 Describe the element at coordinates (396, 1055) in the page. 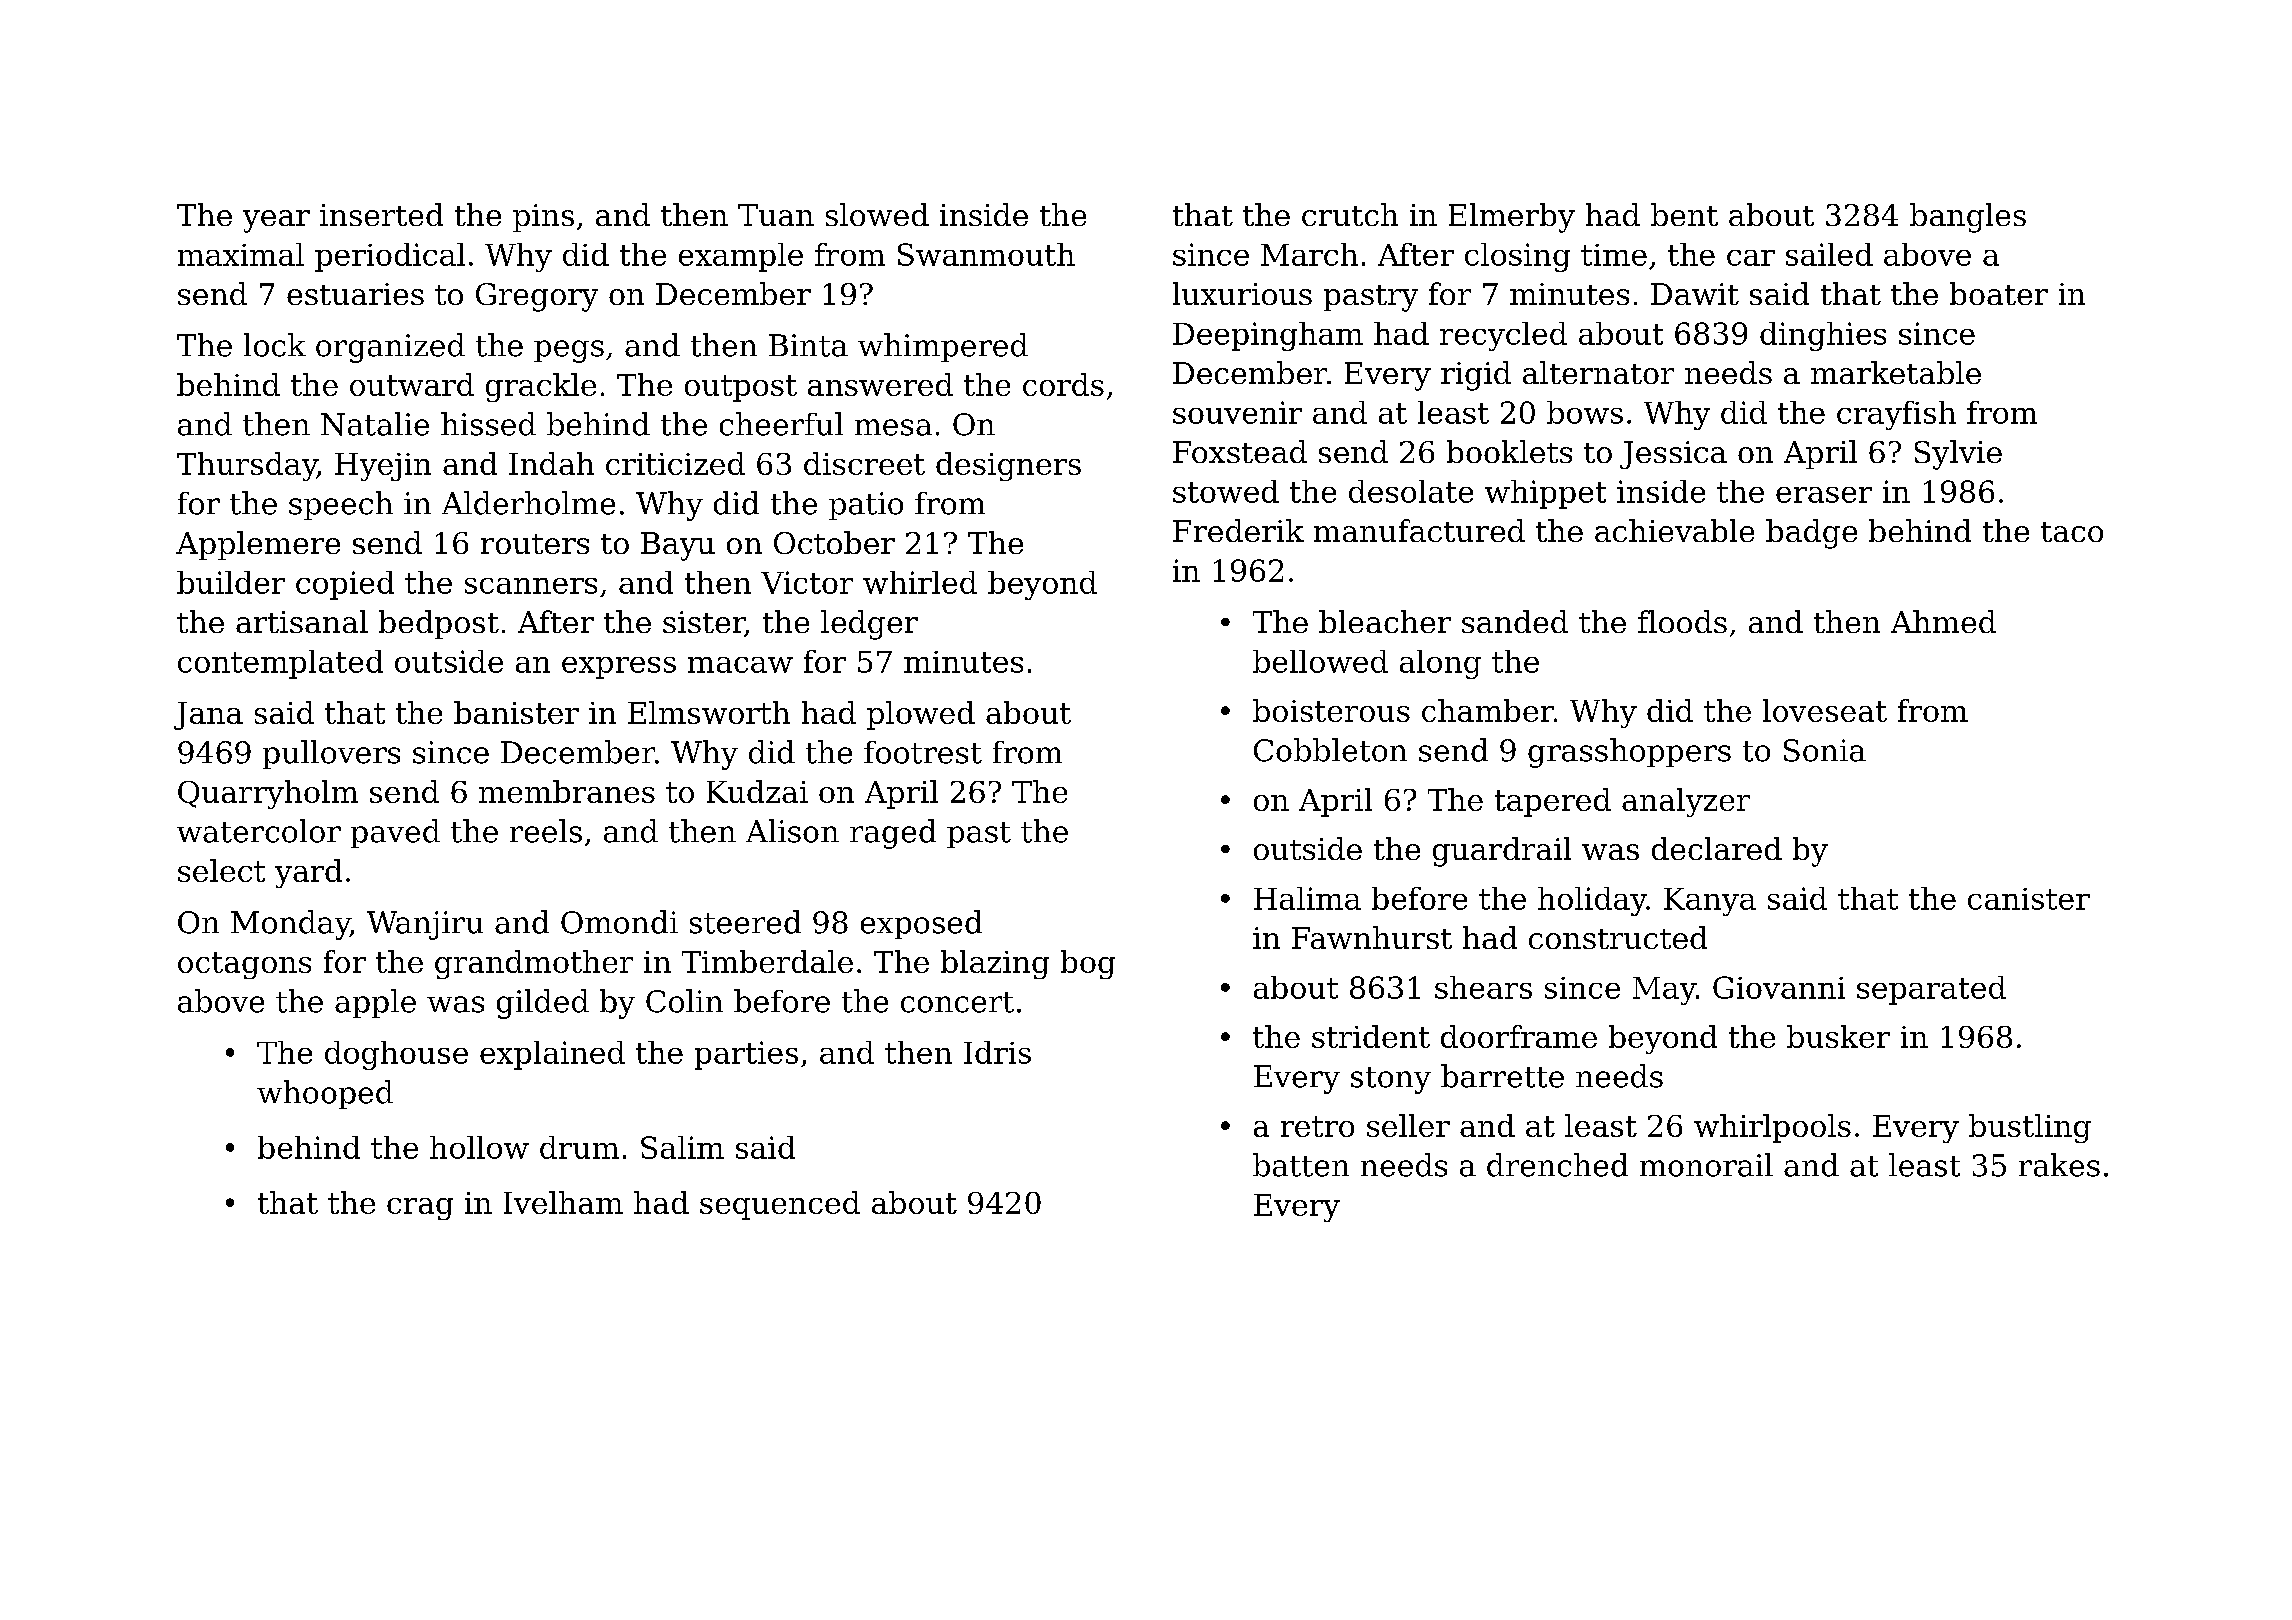

I see `doghouse` at that location.
